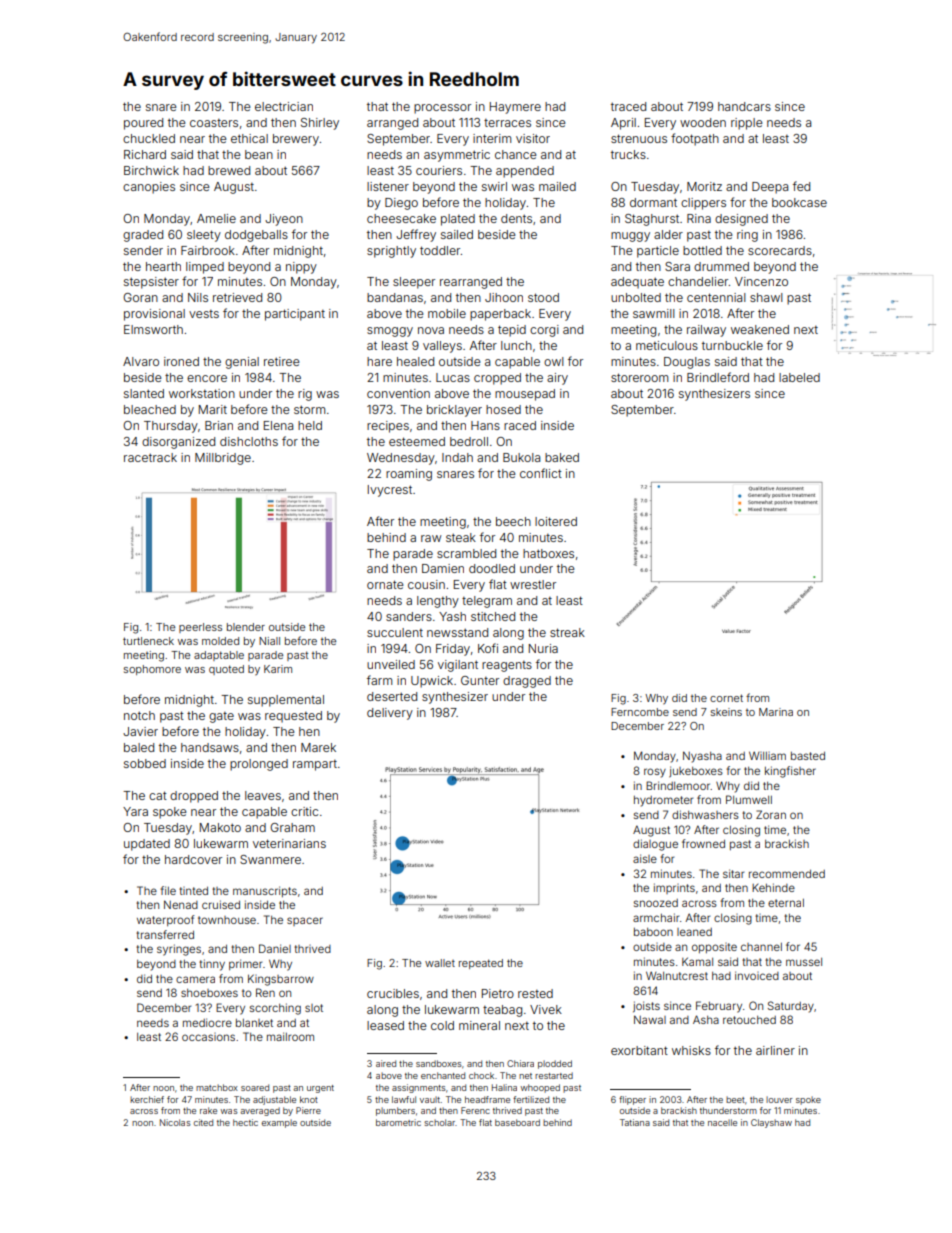 The width and height of the document is (952, 1233). What do you see at coordinates (645, 858) in the document?
I see `aisle` at bounding box center [645, 858].
